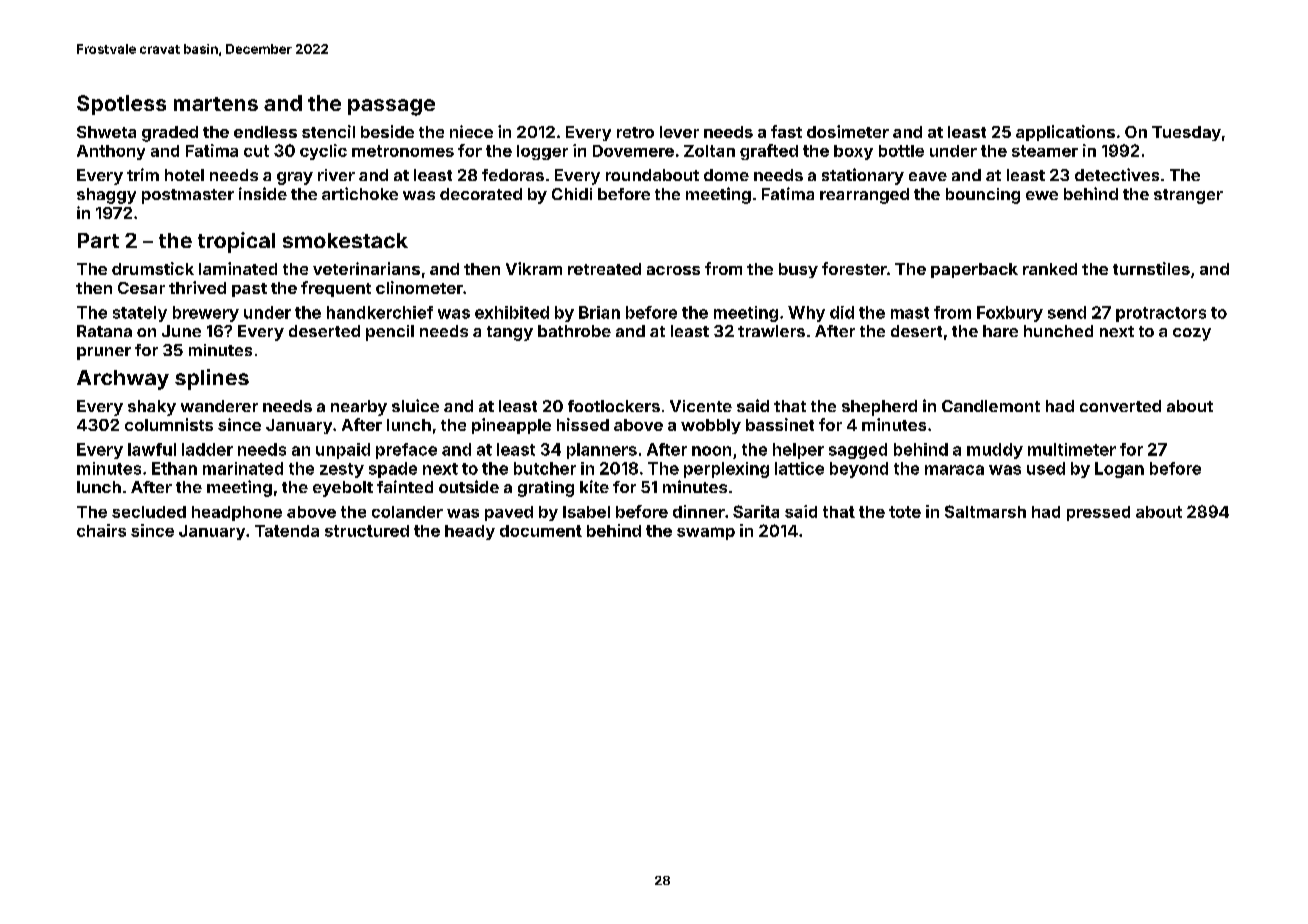 The image size is (1308, 924). I want to click on Saltmarsh, so click(985, 511).
